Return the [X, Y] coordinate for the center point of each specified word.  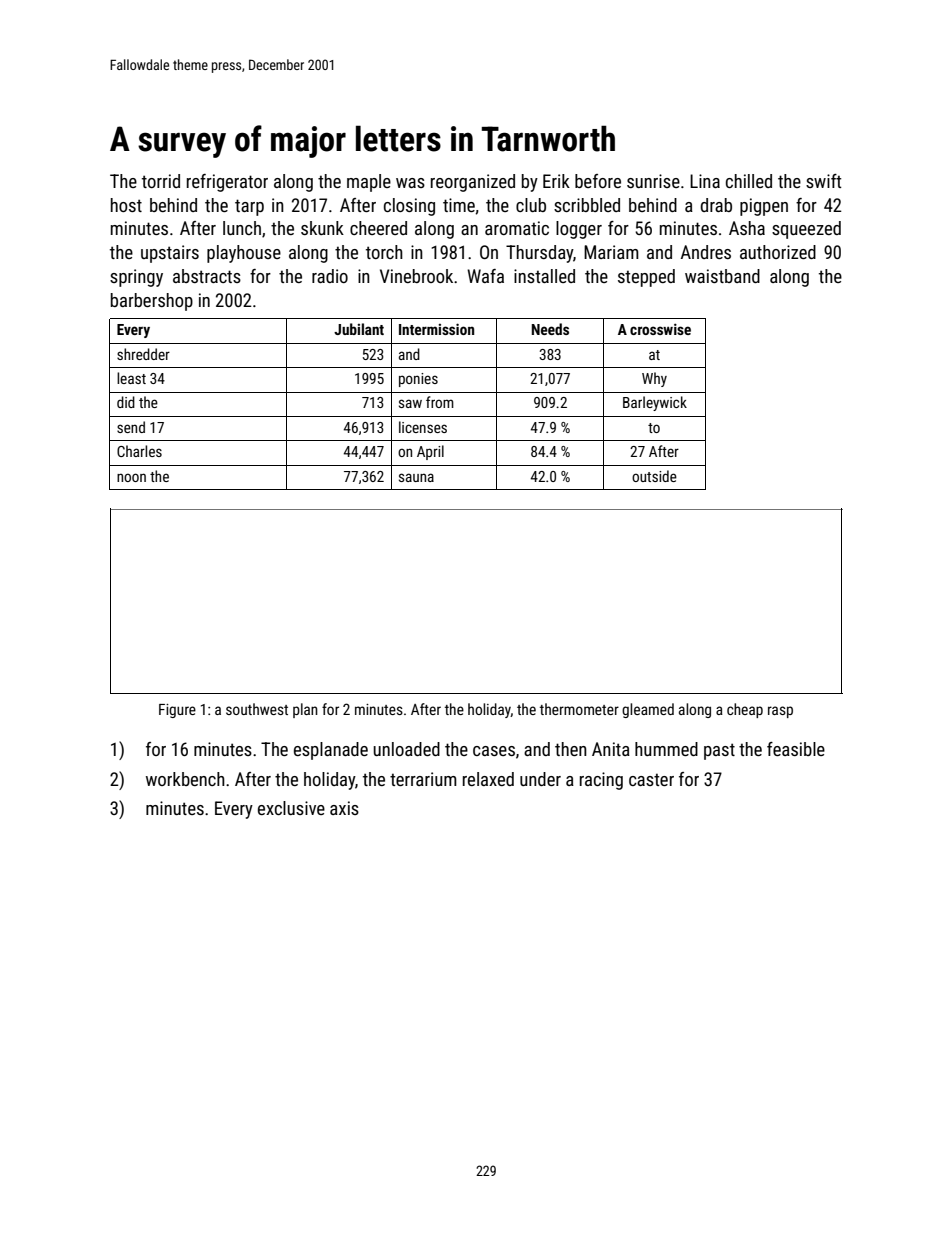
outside [654, 476]
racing [601, 781]
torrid [161, 181]
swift [823, 181]
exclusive [291, 808]
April [430, 452]
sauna [416, 477]
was [410, 183]
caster [651, 779]
